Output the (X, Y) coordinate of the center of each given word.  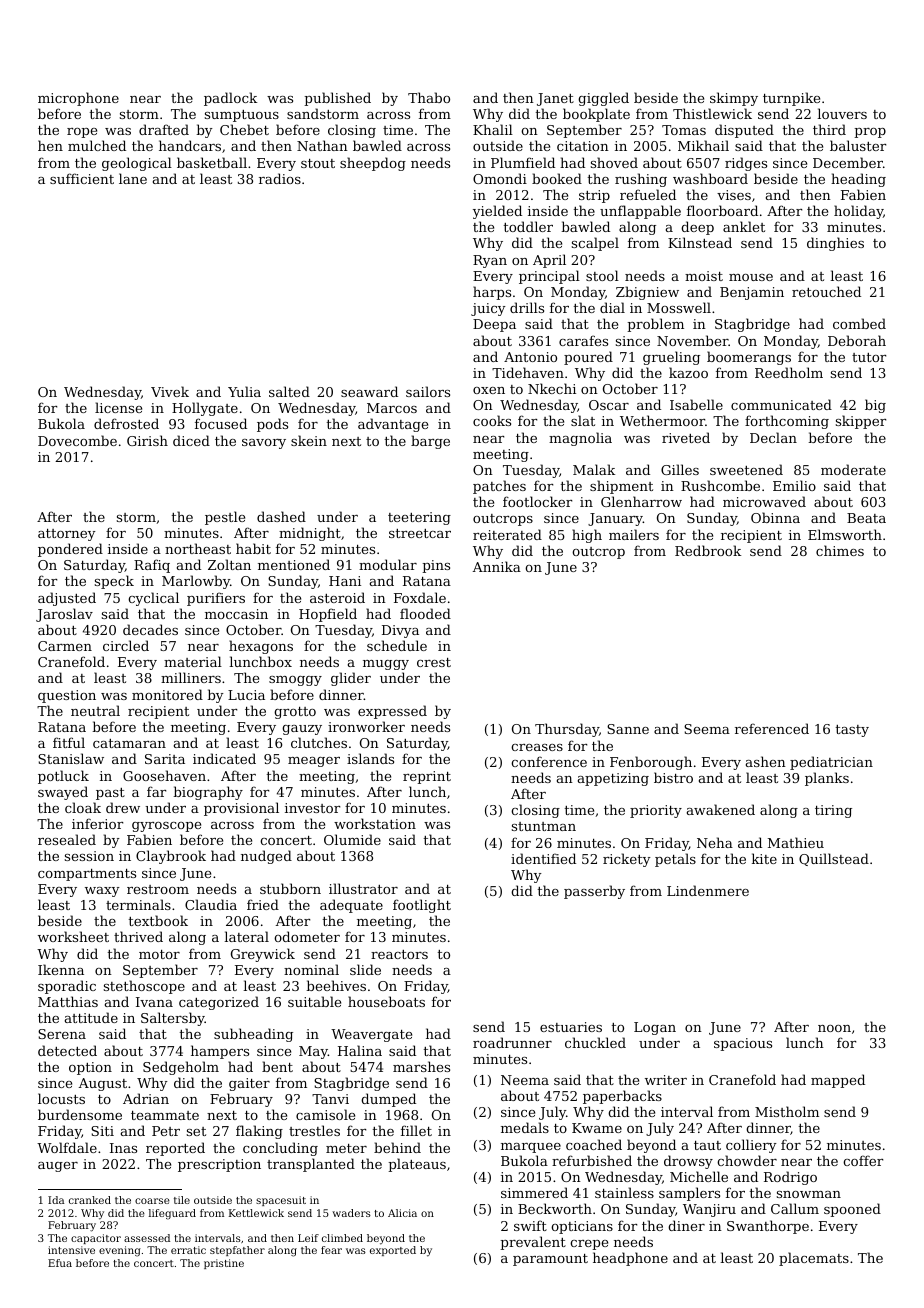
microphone (78, 99)
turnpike (791, 99)
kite (764, 858)
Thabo (429, 97)
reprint (427, 777)
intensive (71, 1250)
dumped (388, 1100)
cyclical (153, 599)
